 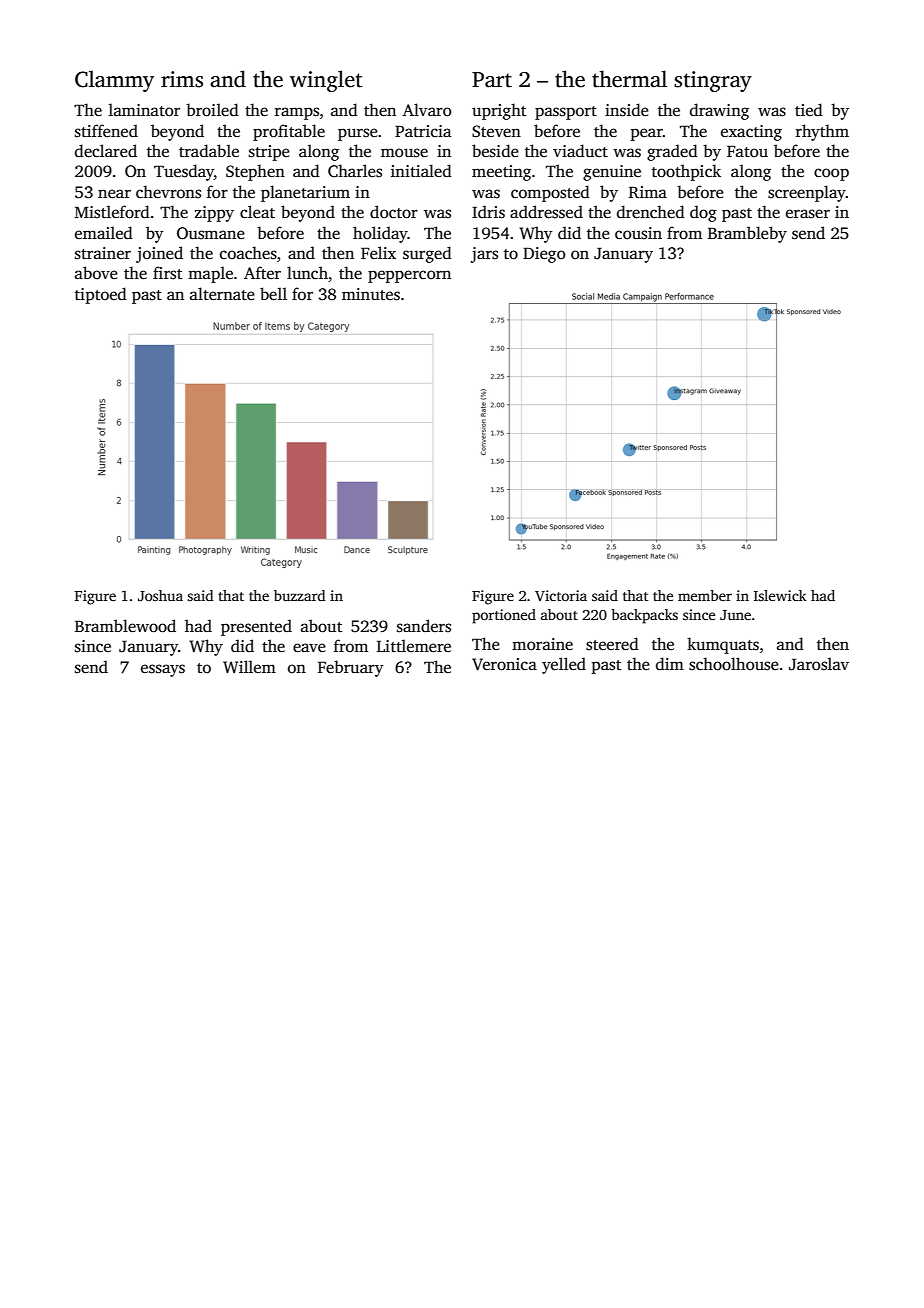 What do you see at coordinates (504, 664) in the image?
I see `Veronica` at bounding box center [504, 664].
